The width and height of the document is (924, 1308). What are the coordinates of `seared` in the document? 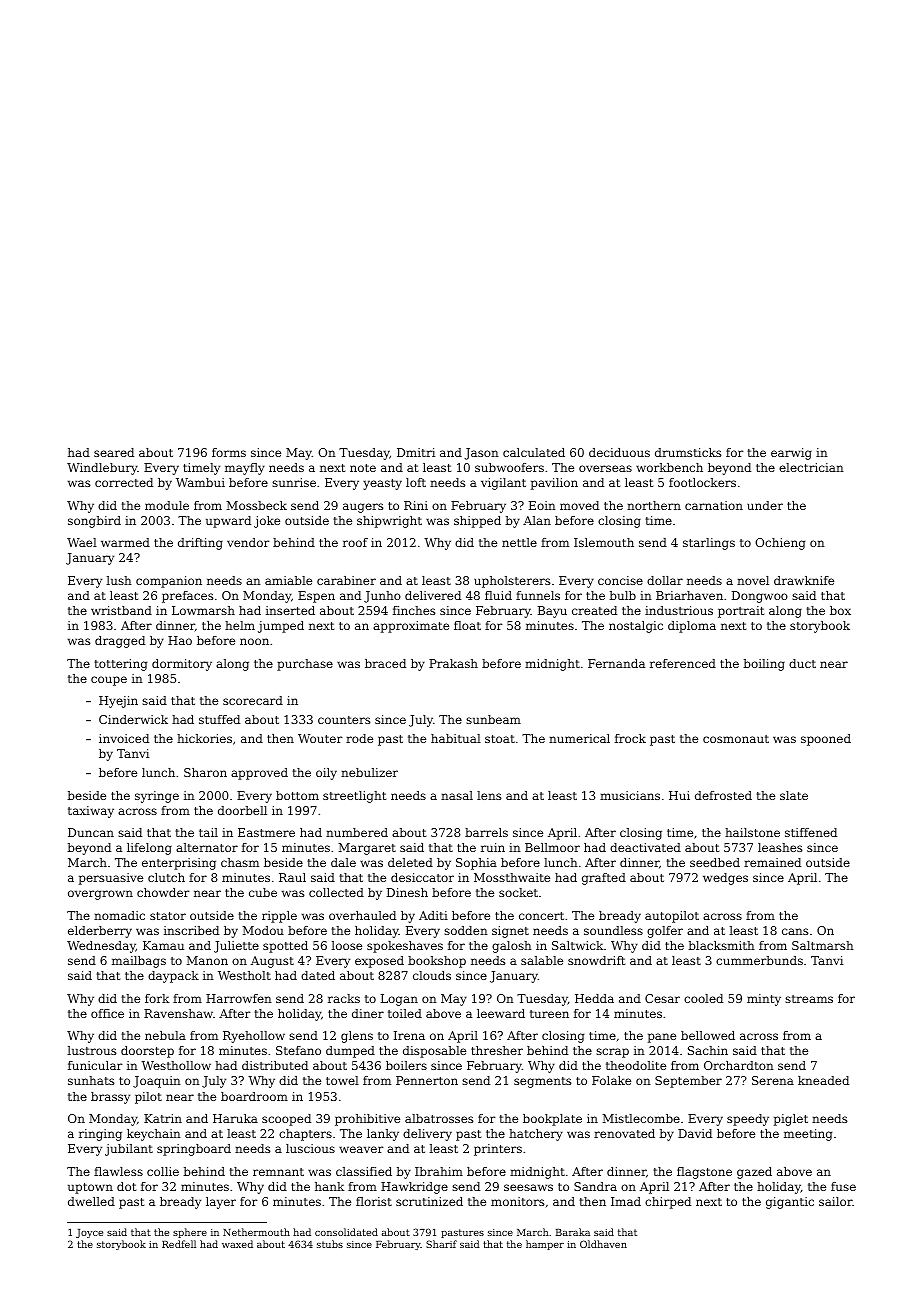 It's located at (114, 452).
